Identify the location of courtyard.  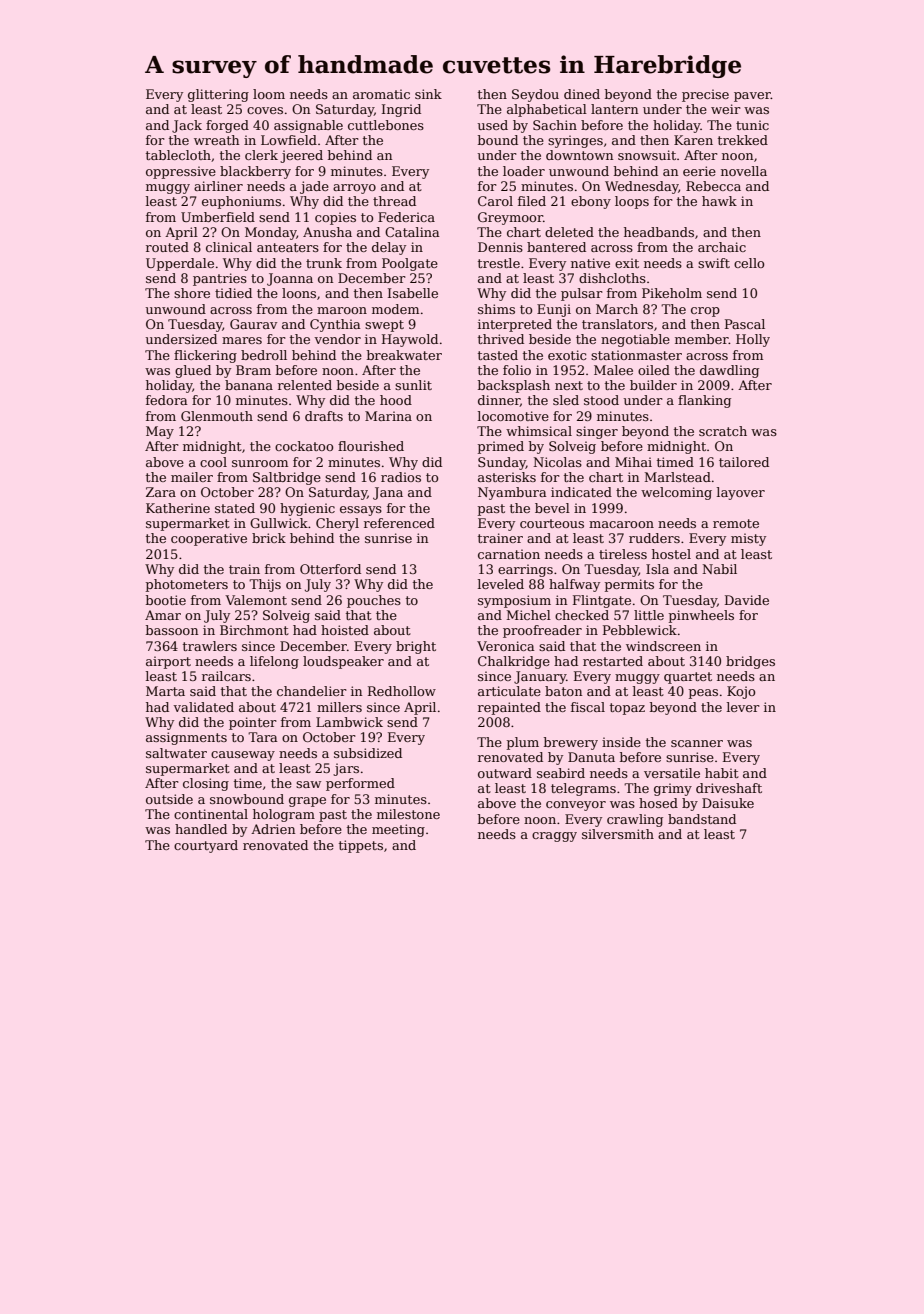
(206, 846).
